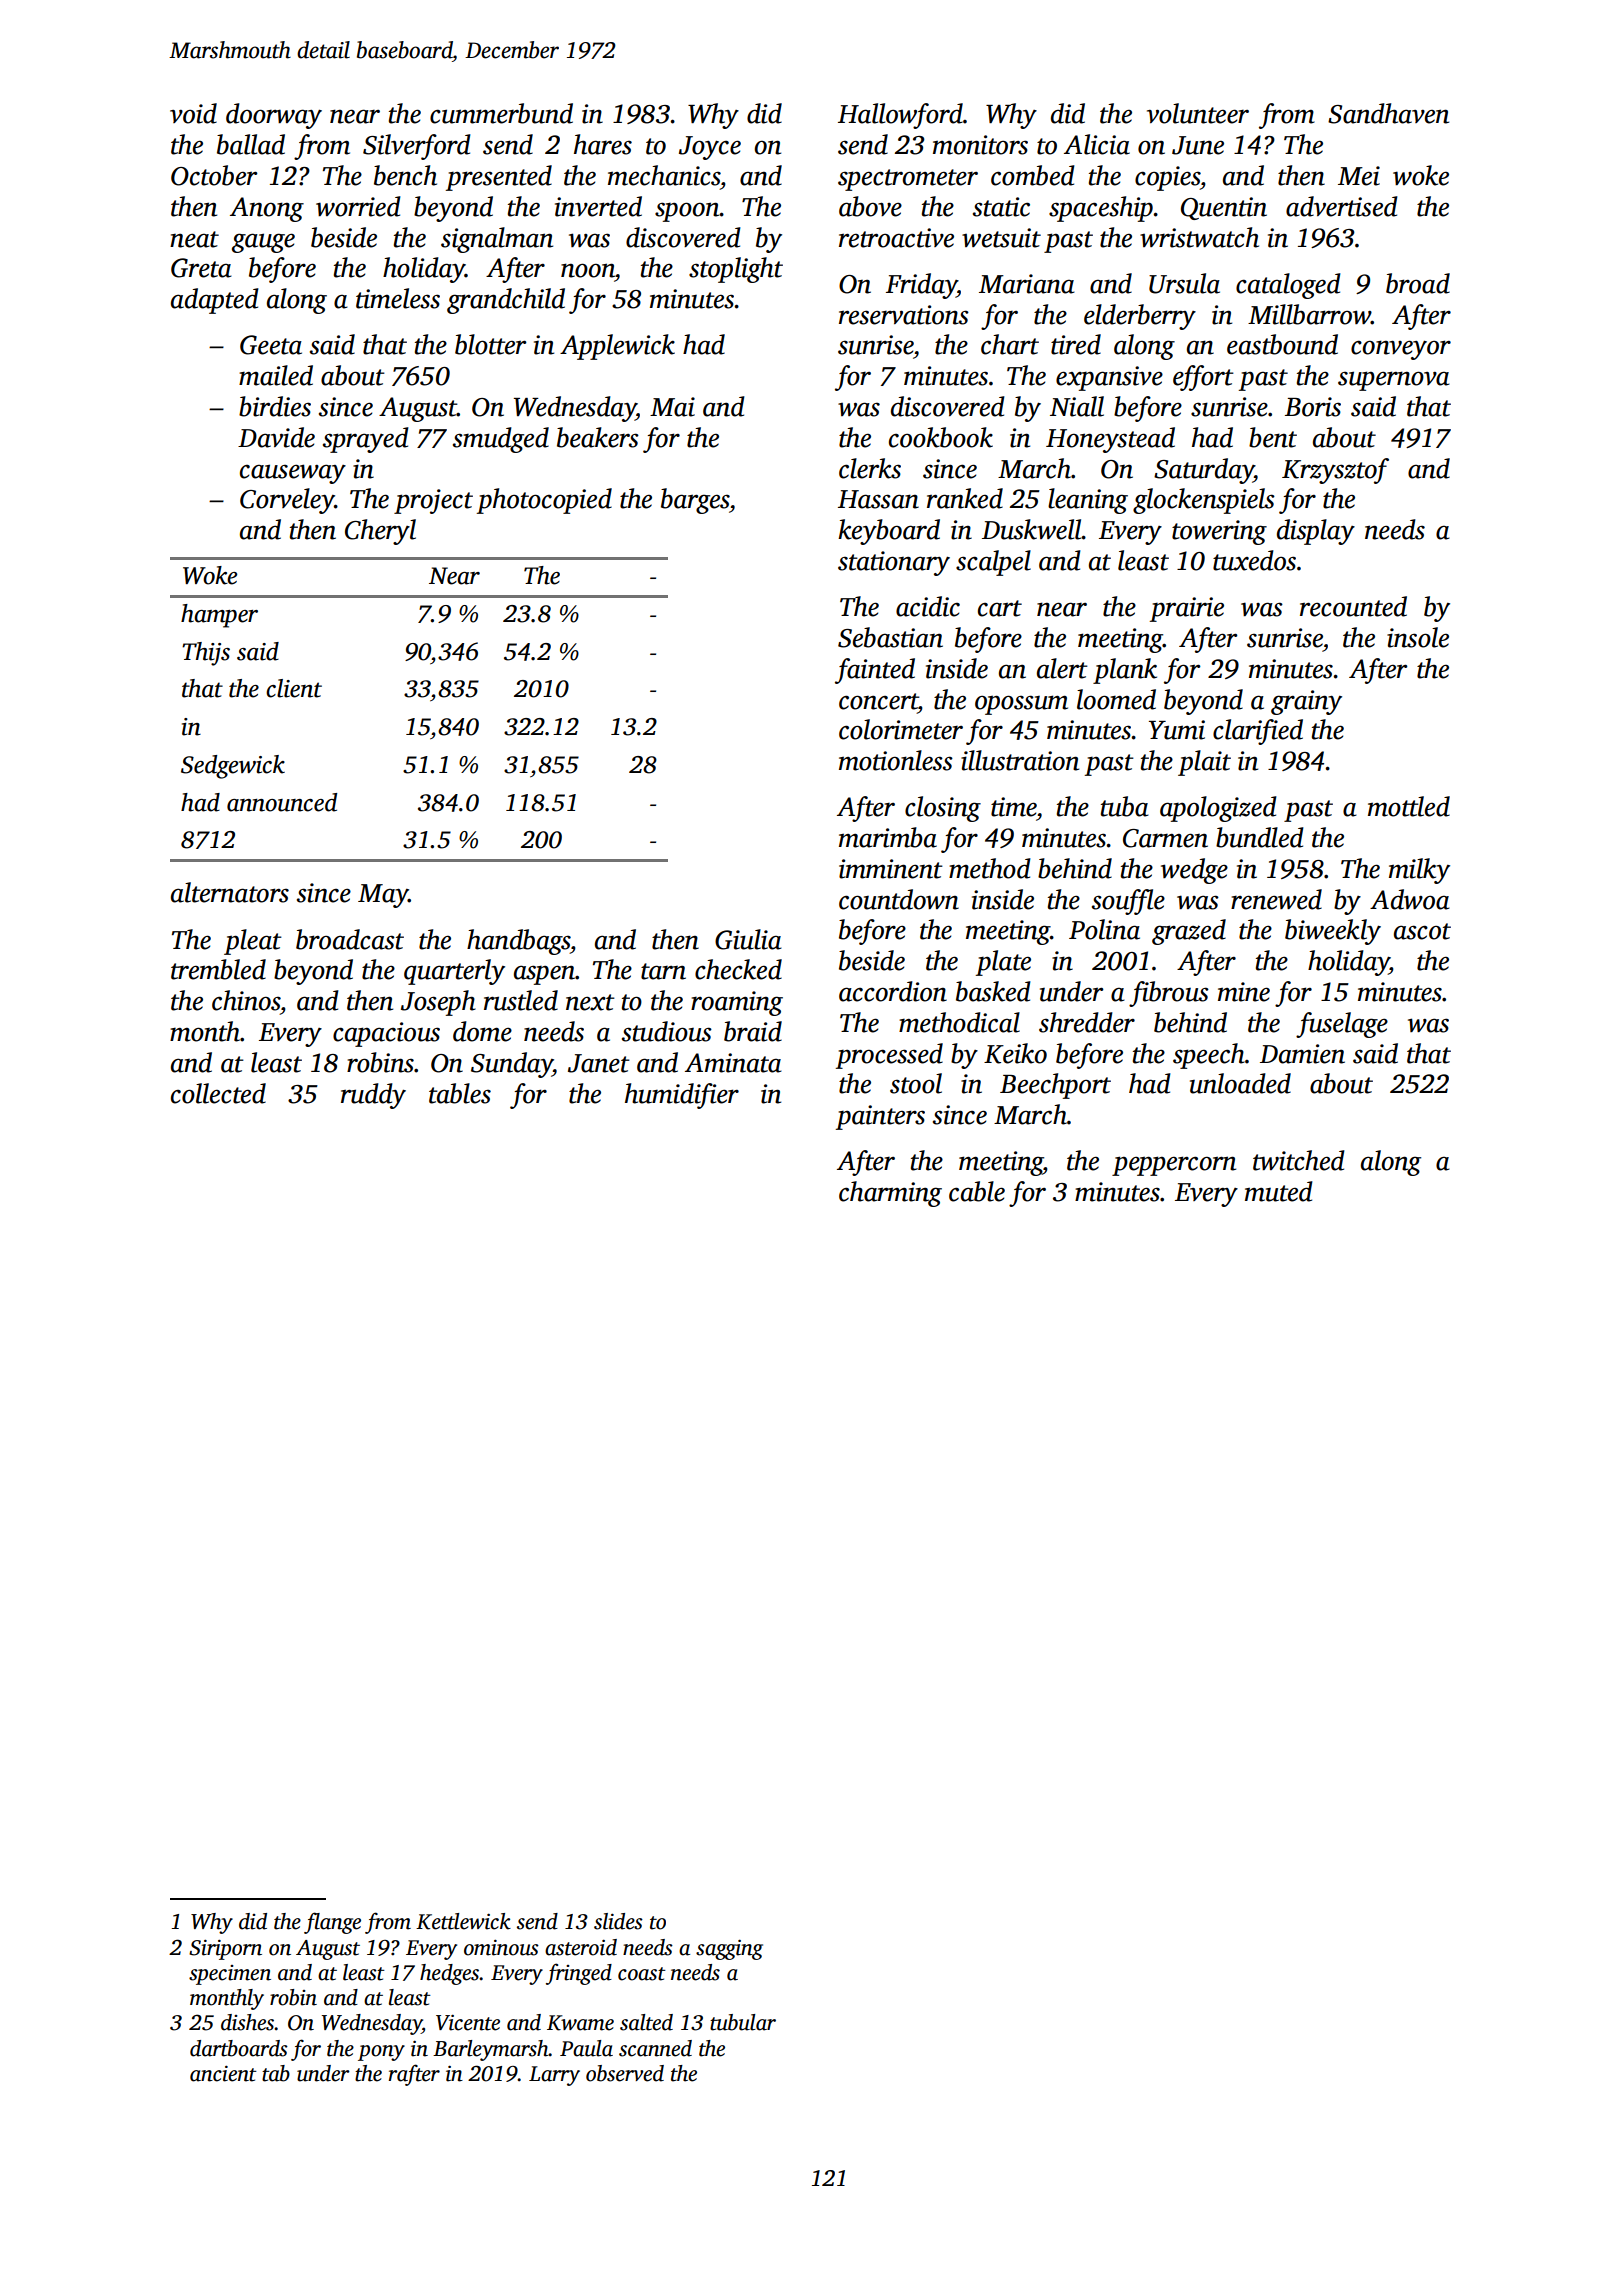  What do you see at coordinates (753, 1031) in the screenshot?
I see `braid` at bounding box center [753, 1031].
